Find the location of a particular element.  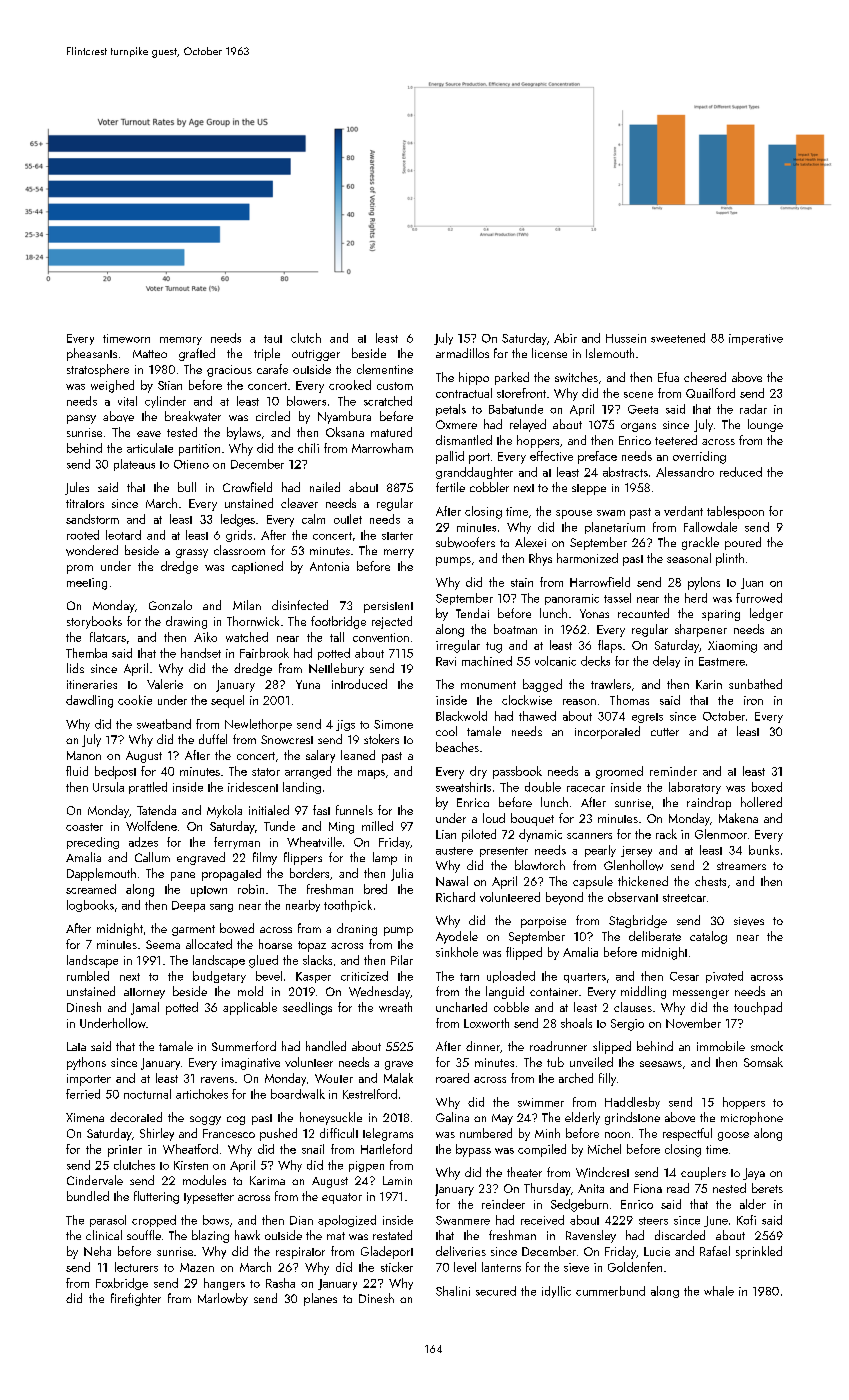

Jamal is located at coordinates (145, 1008).
